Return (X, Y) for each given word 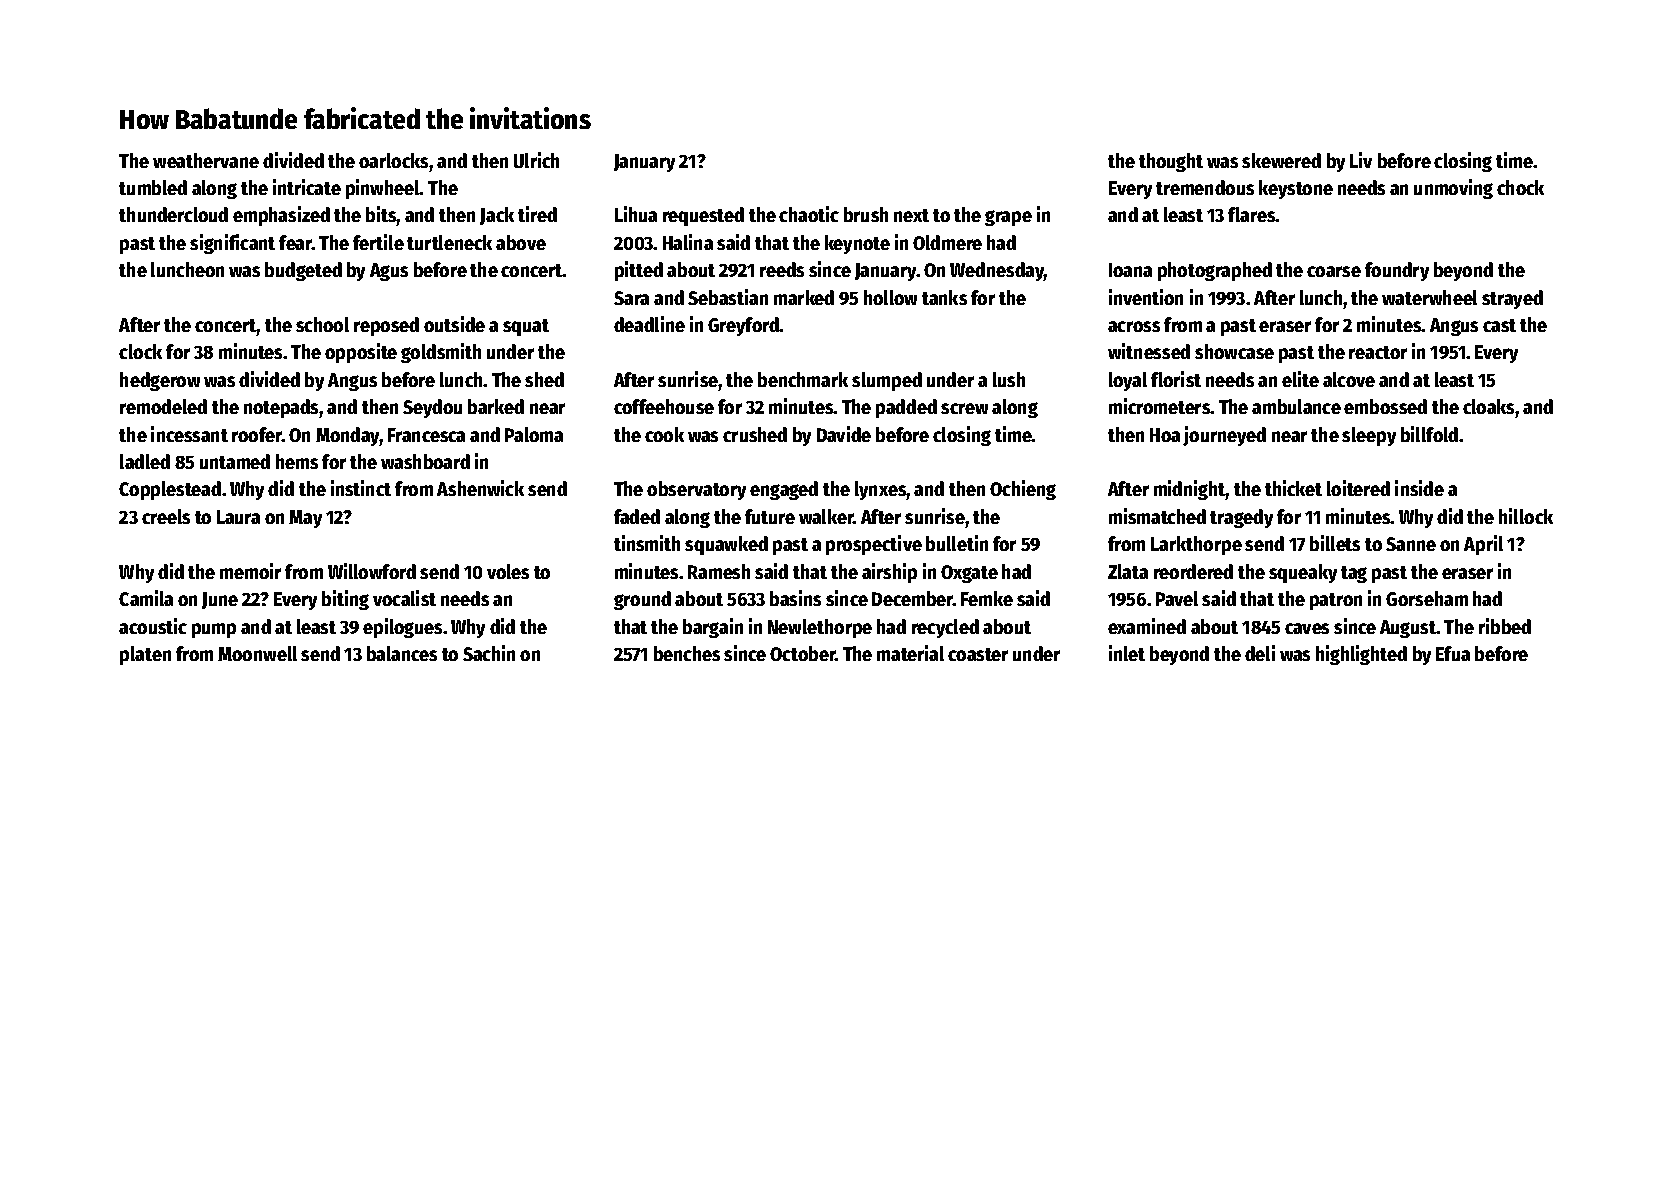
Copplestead (170, 490)
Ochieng (1023, 490)
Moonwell (257, 653)
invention (1146, 297)
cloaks (1489, 408)
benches (687, 653)
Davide (844, 434)
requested (703, 216)
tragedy (1241, 518)
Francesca (426, 435)
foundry (1397, 271)
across (1134, 326)
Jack (497, 216)
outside (454, 324)
